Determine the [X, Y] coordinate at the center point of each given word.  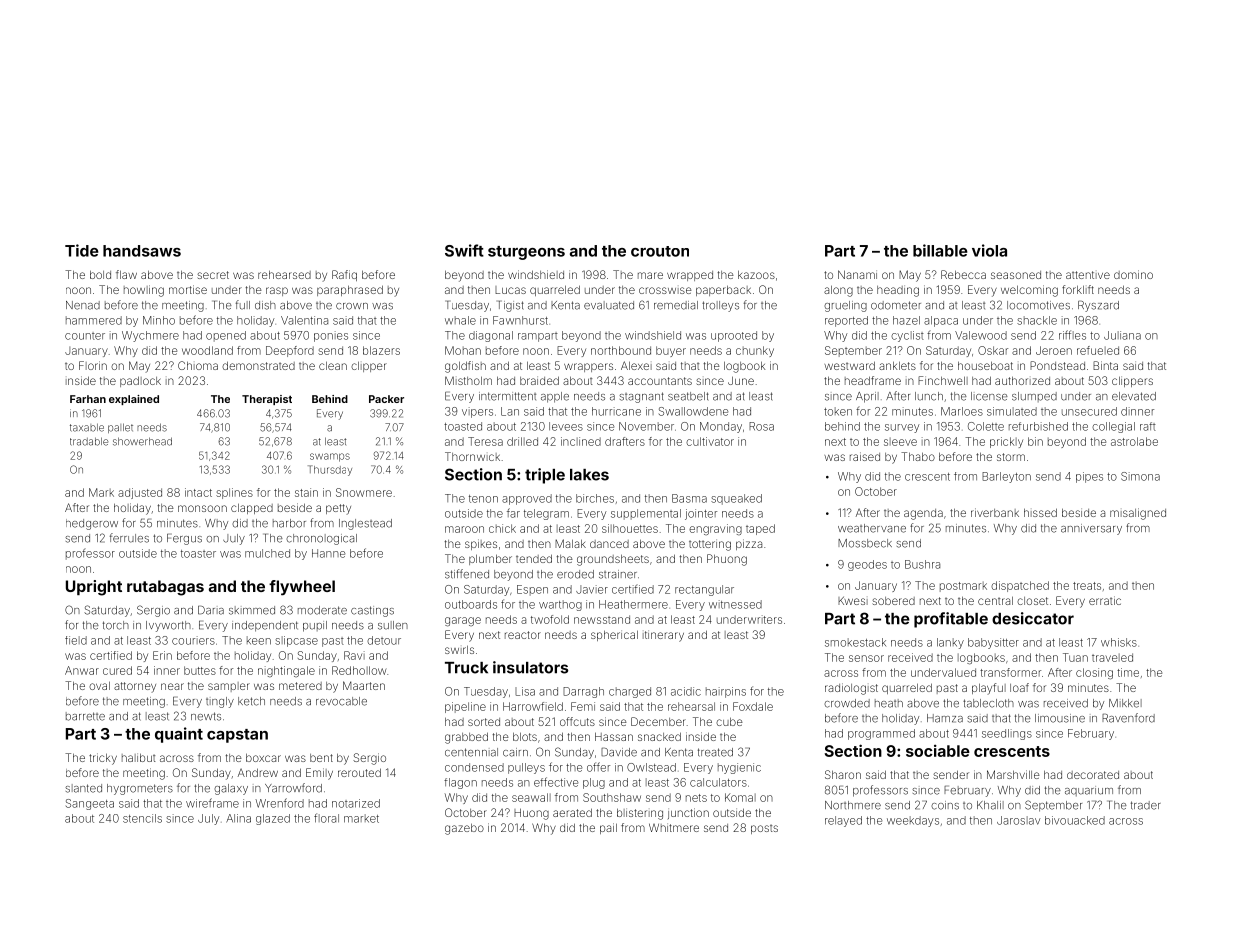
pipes [1089, 477]
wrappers [588, 367]
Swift [464, 250]
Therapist [267, 400]
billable [940, 250]
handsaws [142, 251]
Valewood [981, 335]
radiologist [851, 689]
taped [760, 529]
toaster [198, 554]
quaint [179, 735]
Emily [319, 774]
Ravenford [1128, 718]
